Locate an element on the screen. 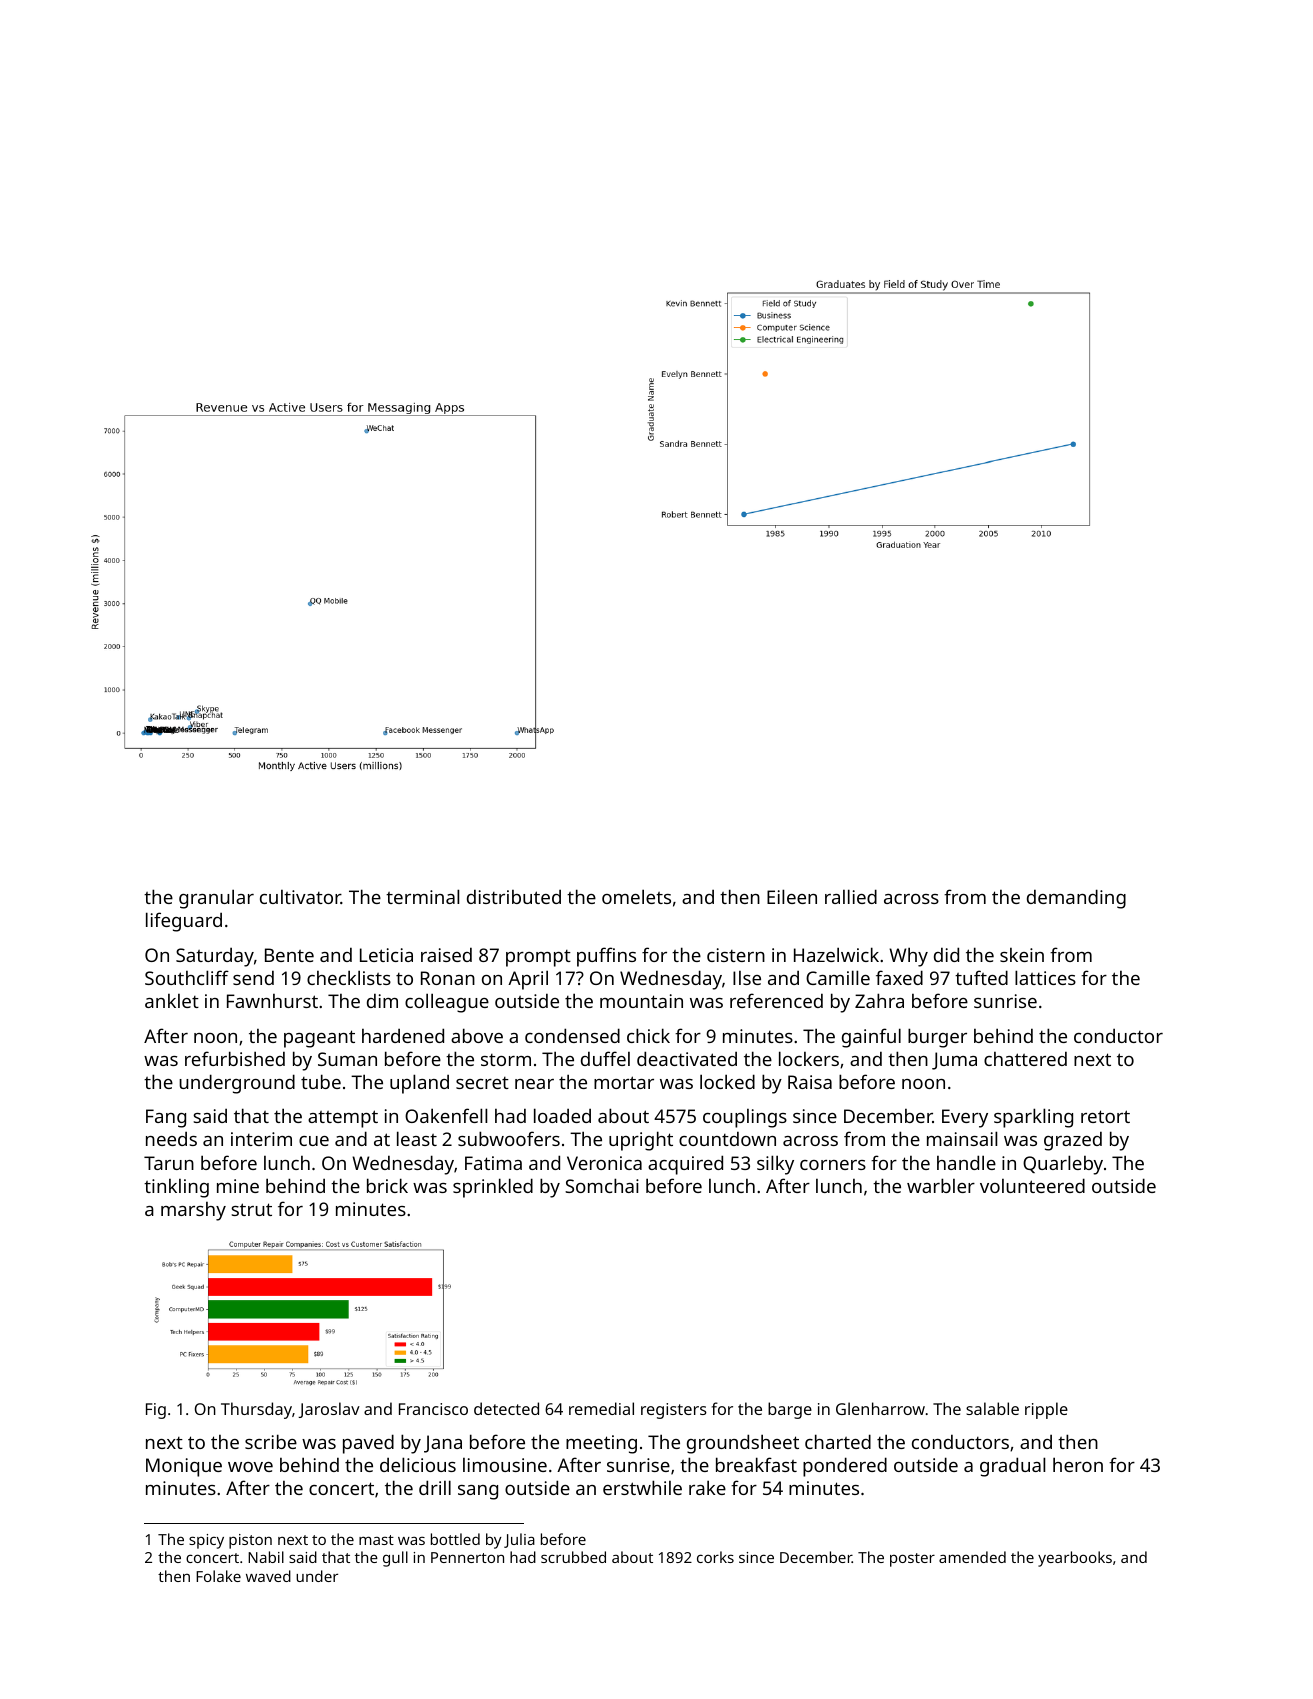 The image size is (1313, 1699). warbler is located at coordinates (941, 1185).
